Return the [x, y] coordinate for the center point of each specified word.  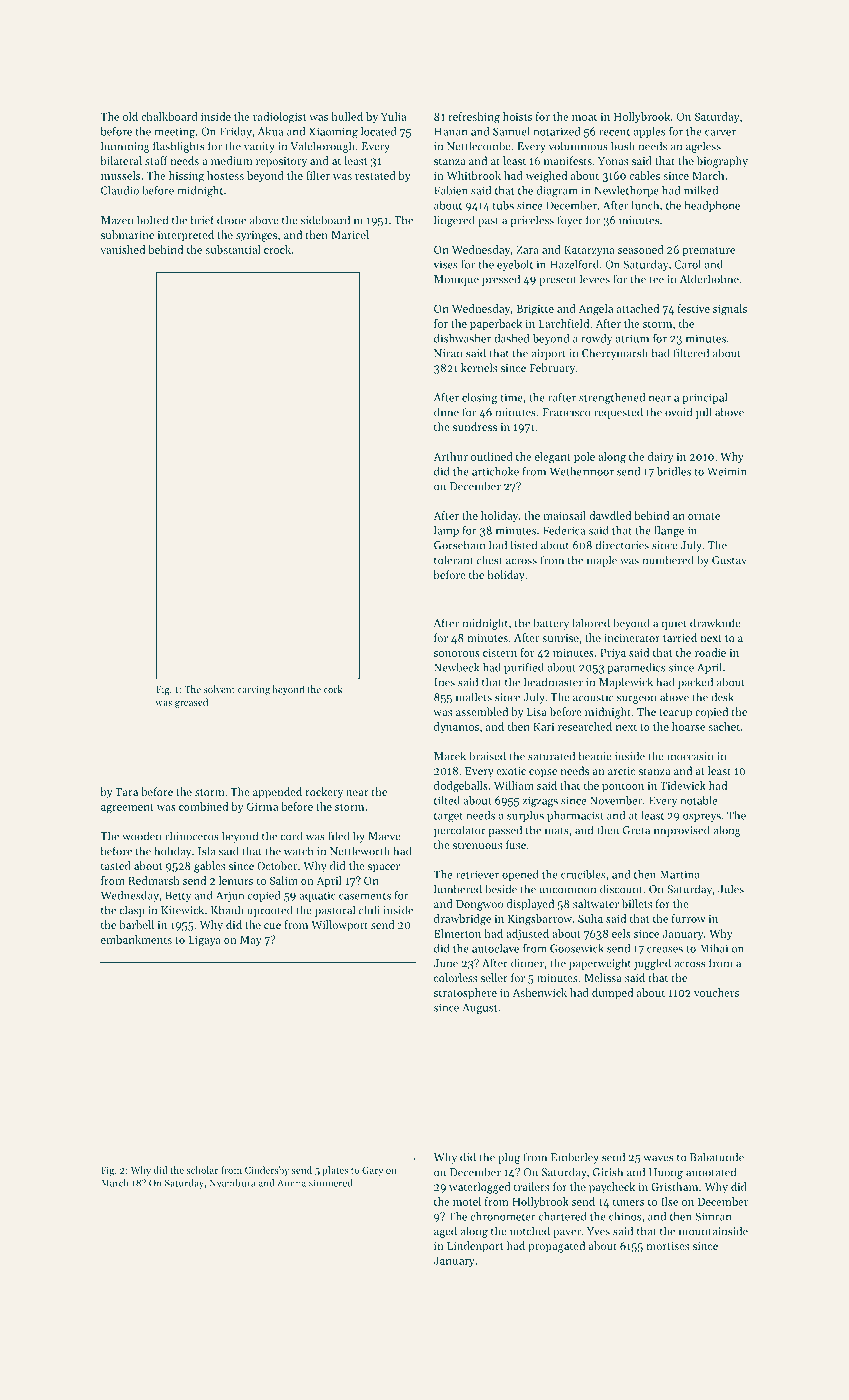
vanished [122, 249]
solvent [219, 689]
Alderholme [709, 279]
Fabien [451, 190]
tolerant [453, 560]
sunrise [560, 638]
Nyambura [232, 1184]
